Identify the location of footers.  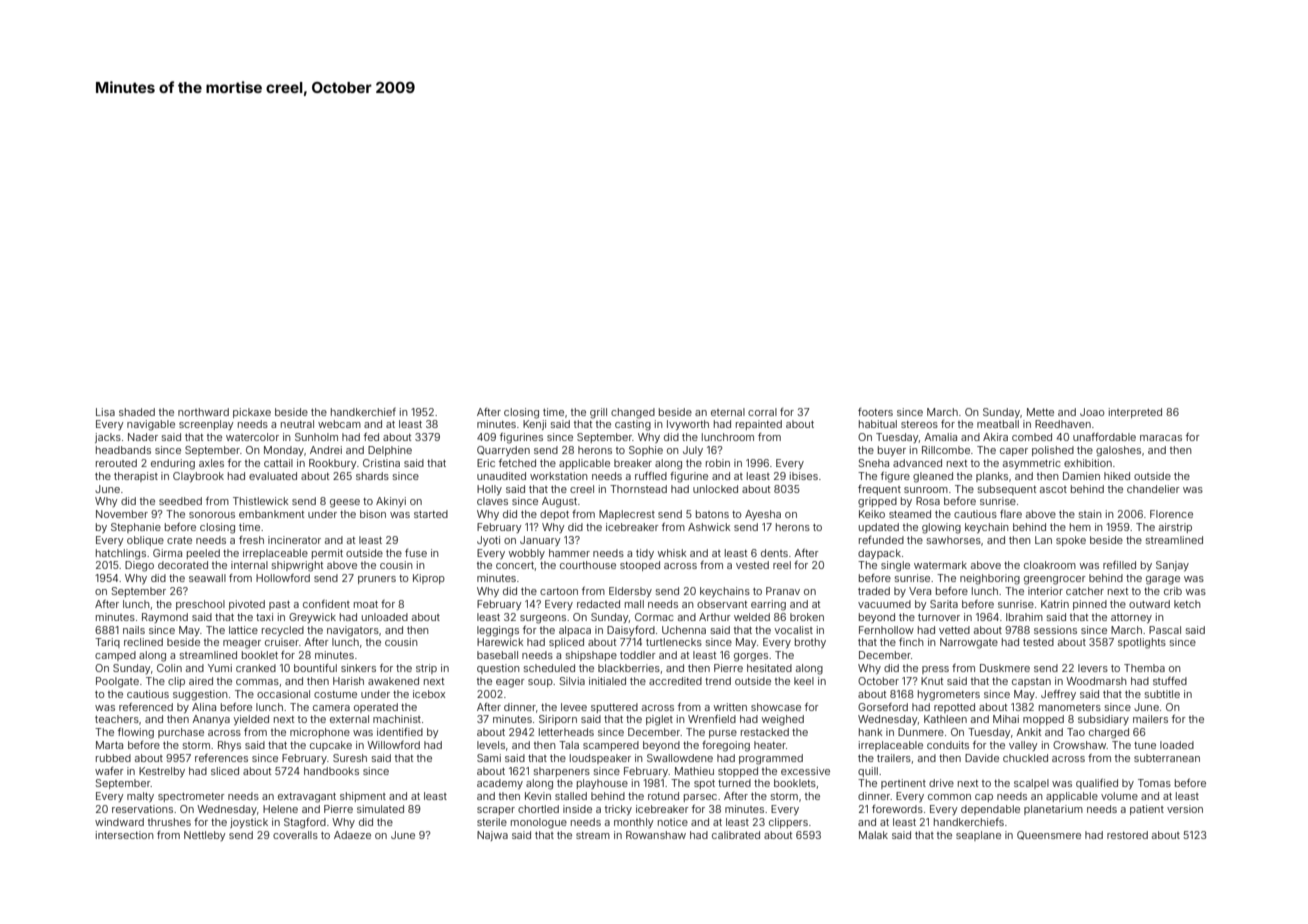
(875, 412).
